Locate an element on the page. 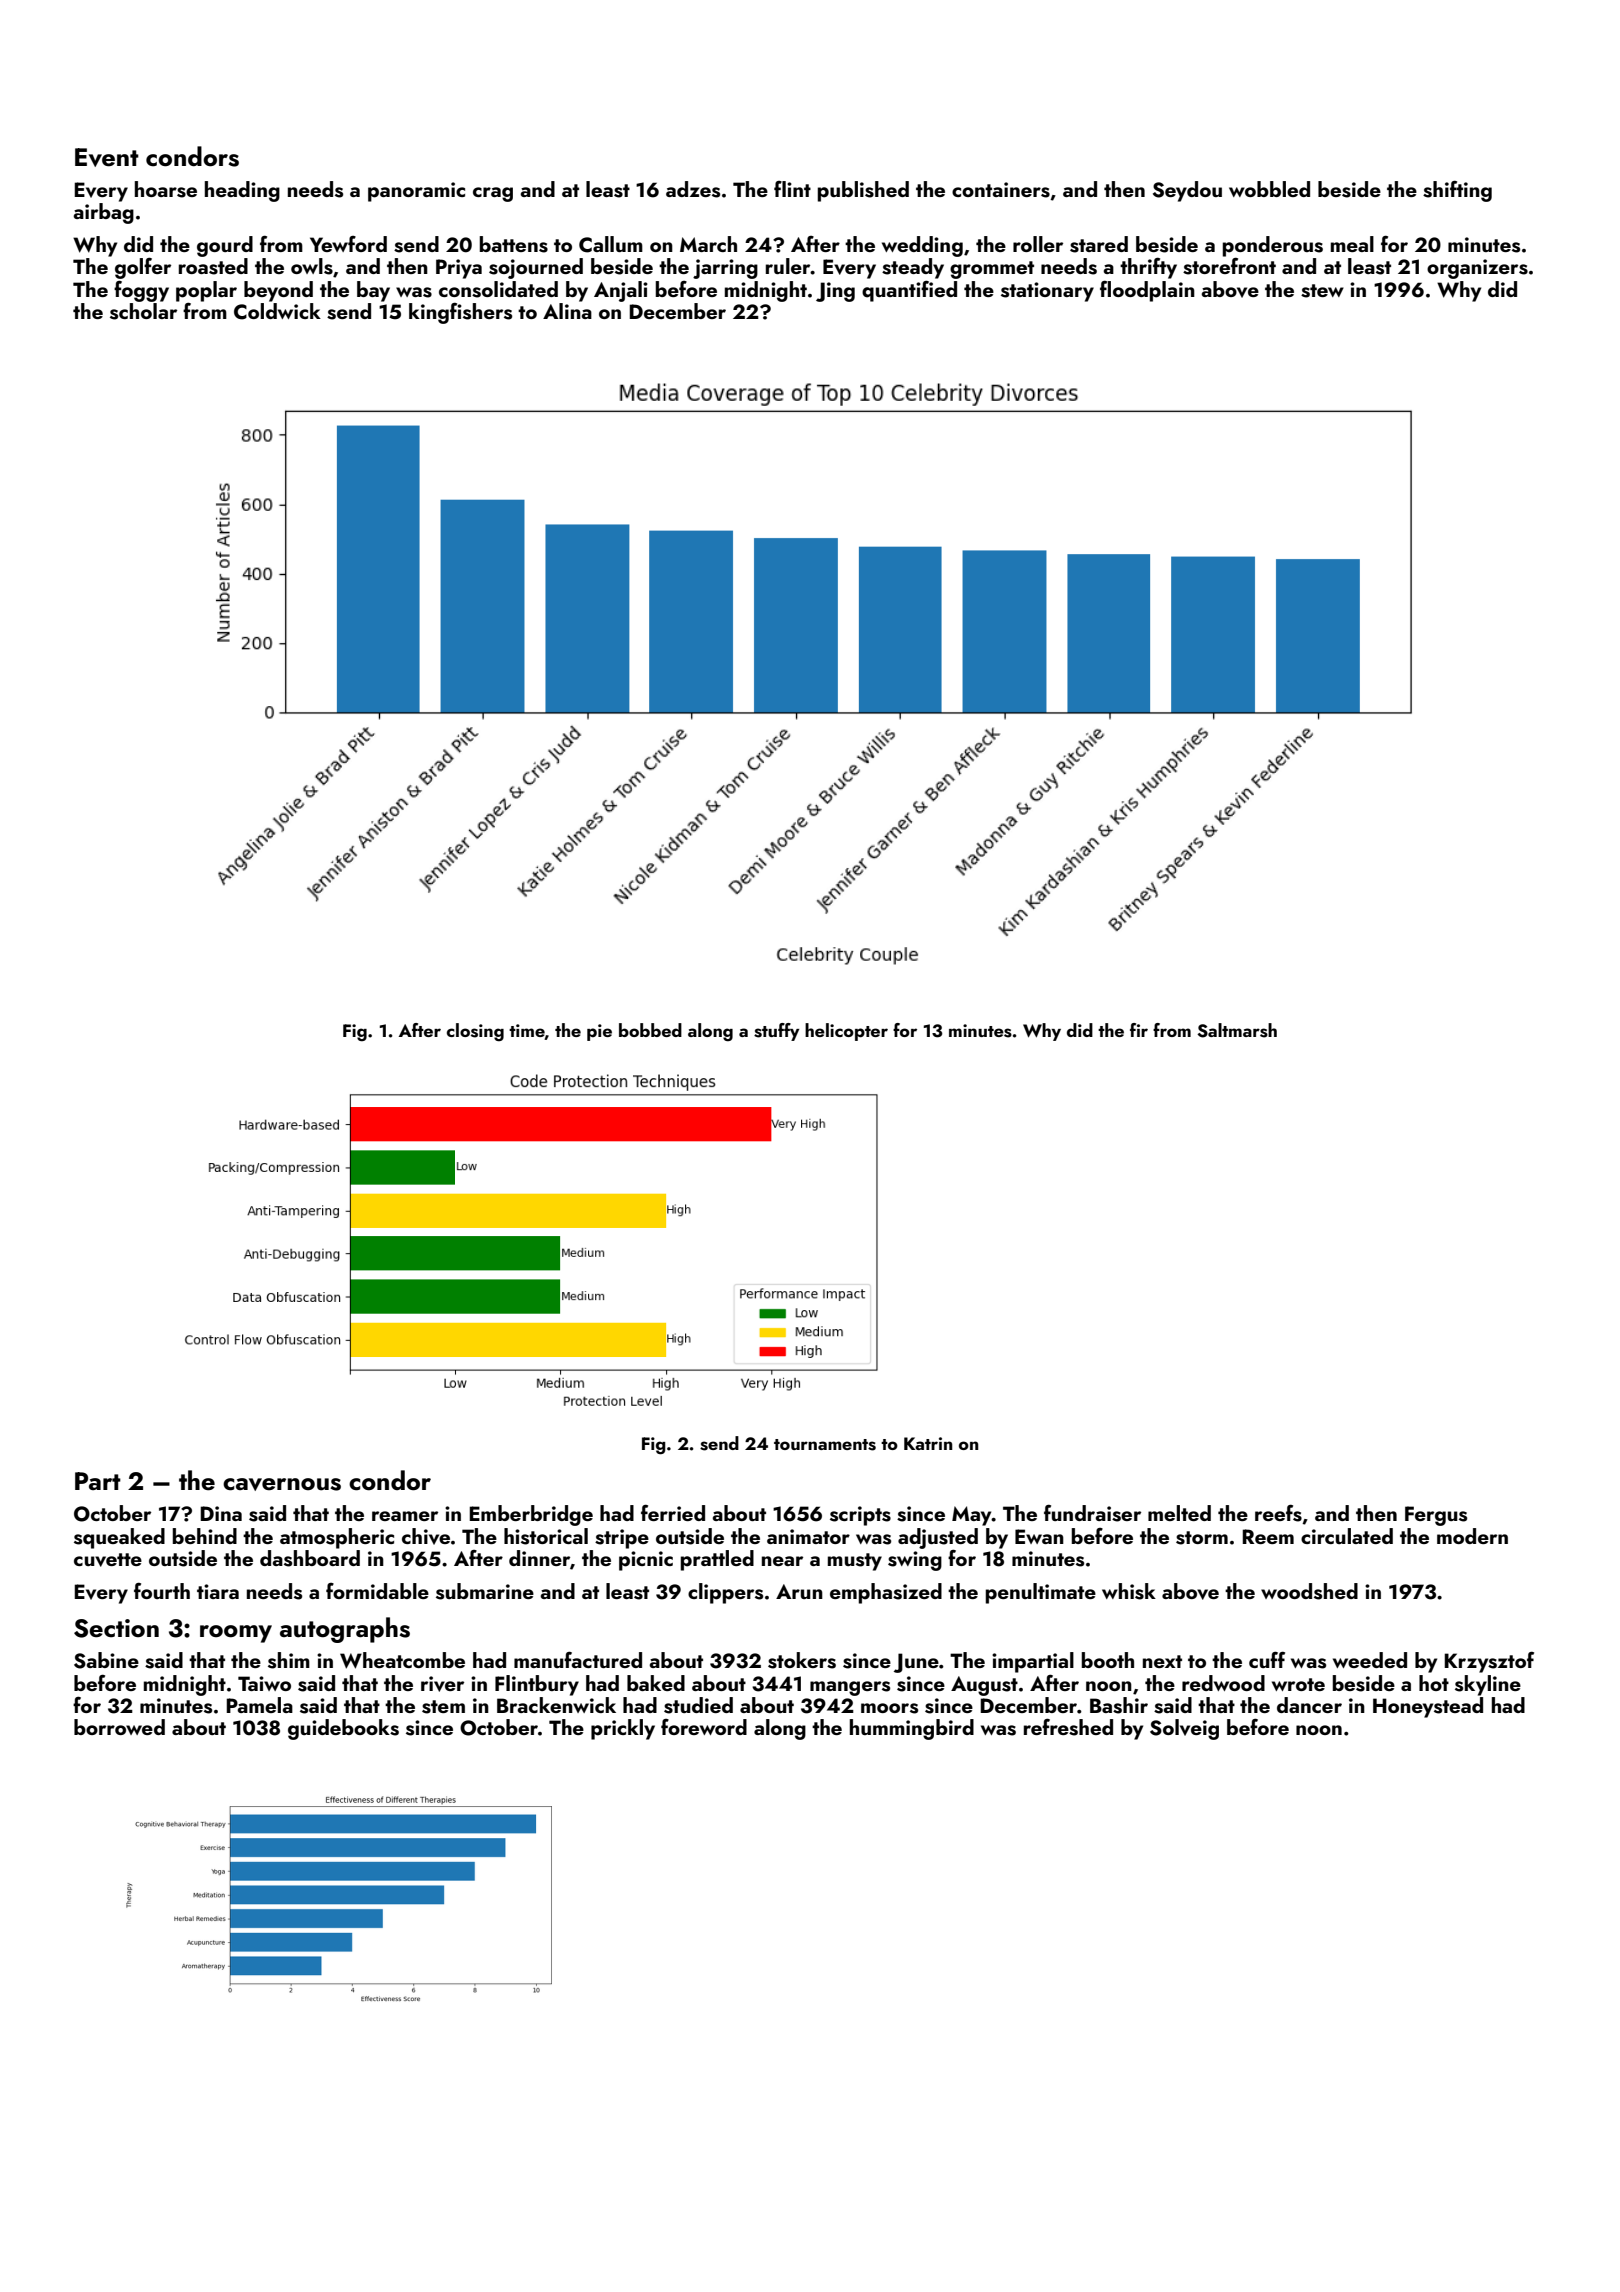  floodplain is located at coordinates (1147, 291).
